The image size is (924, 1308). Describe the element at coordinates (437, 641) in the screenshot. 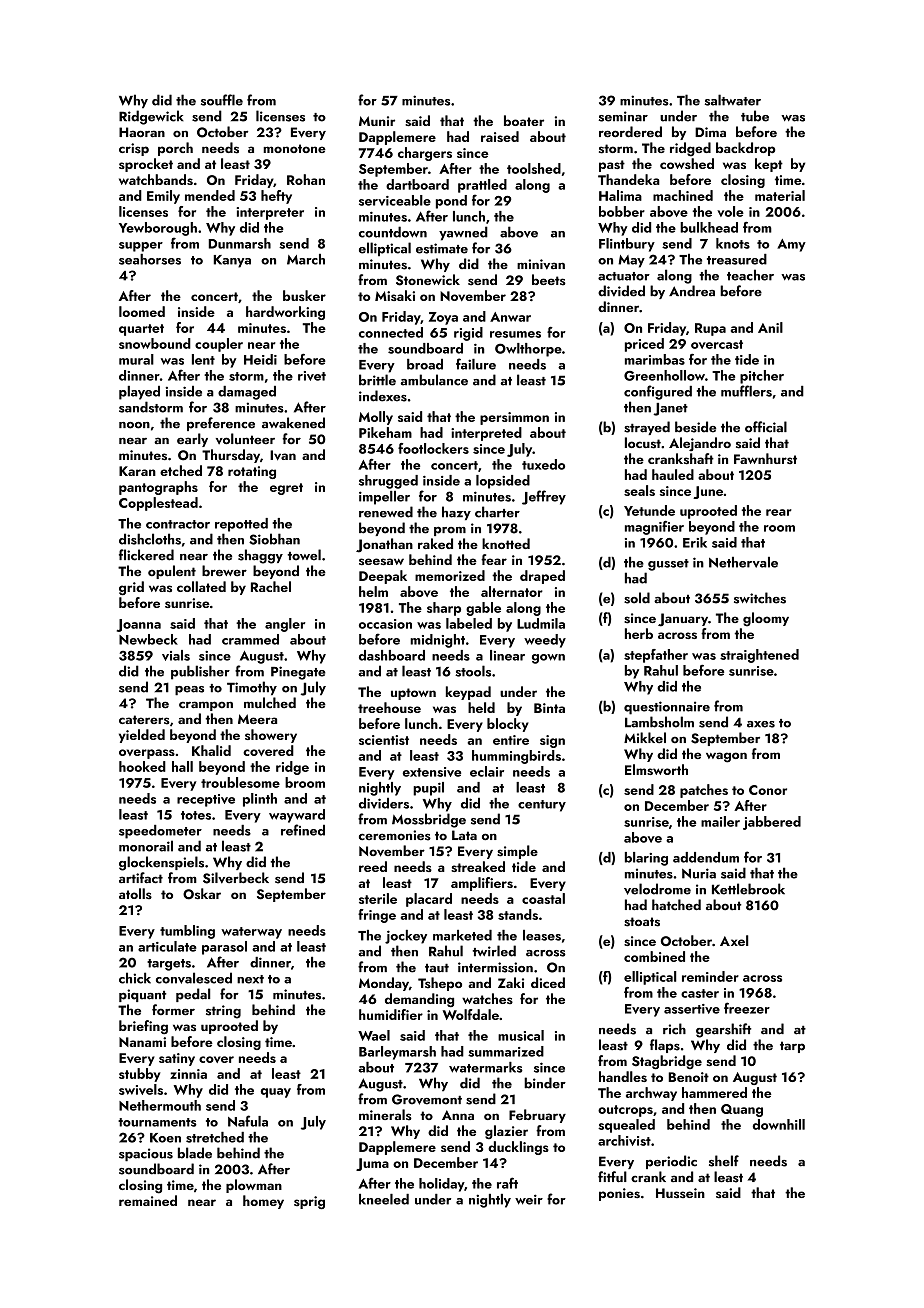

I see `midnight` at that location.
